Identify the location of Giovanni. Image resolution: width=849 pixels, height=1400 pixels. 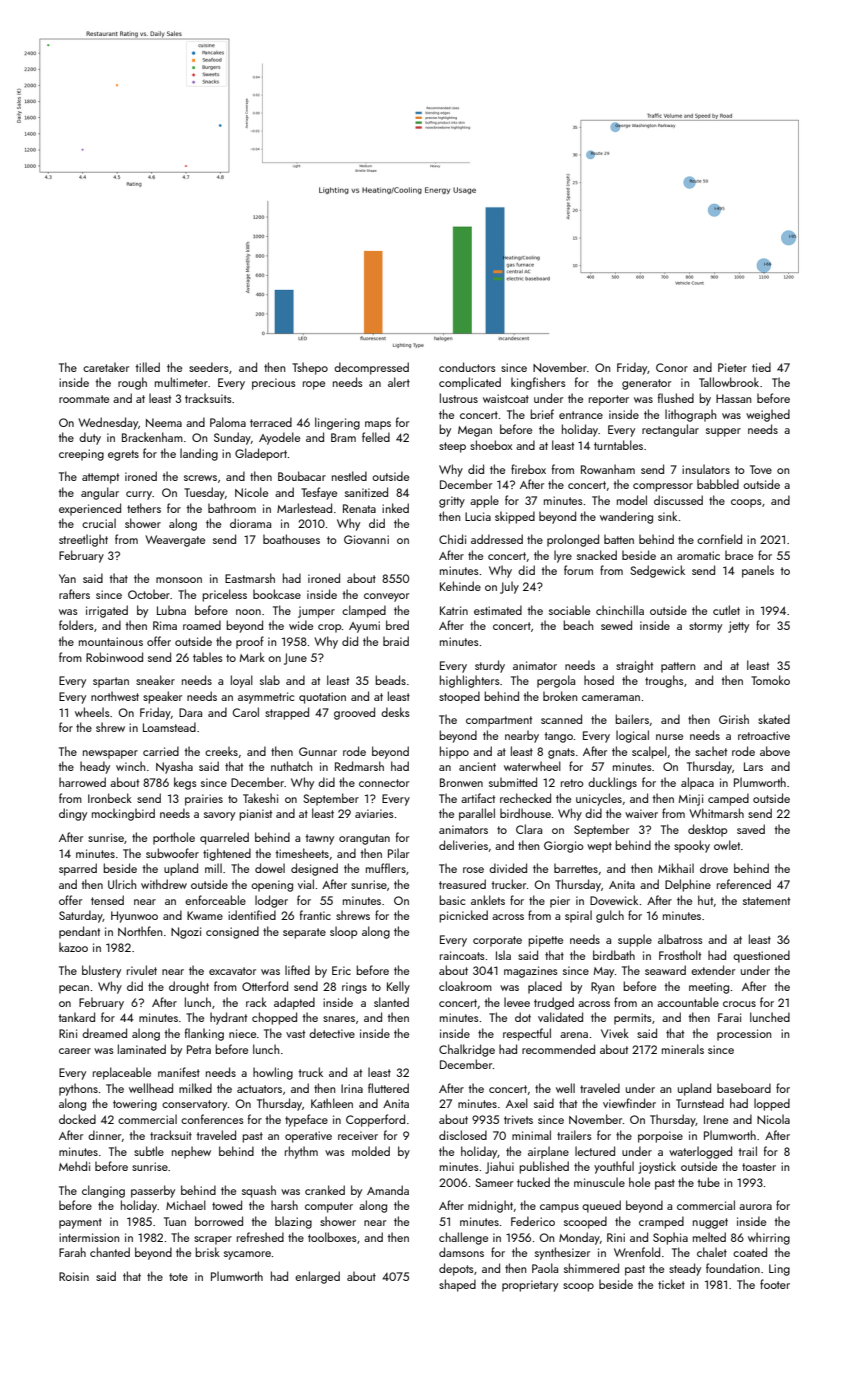
(366, 539).
